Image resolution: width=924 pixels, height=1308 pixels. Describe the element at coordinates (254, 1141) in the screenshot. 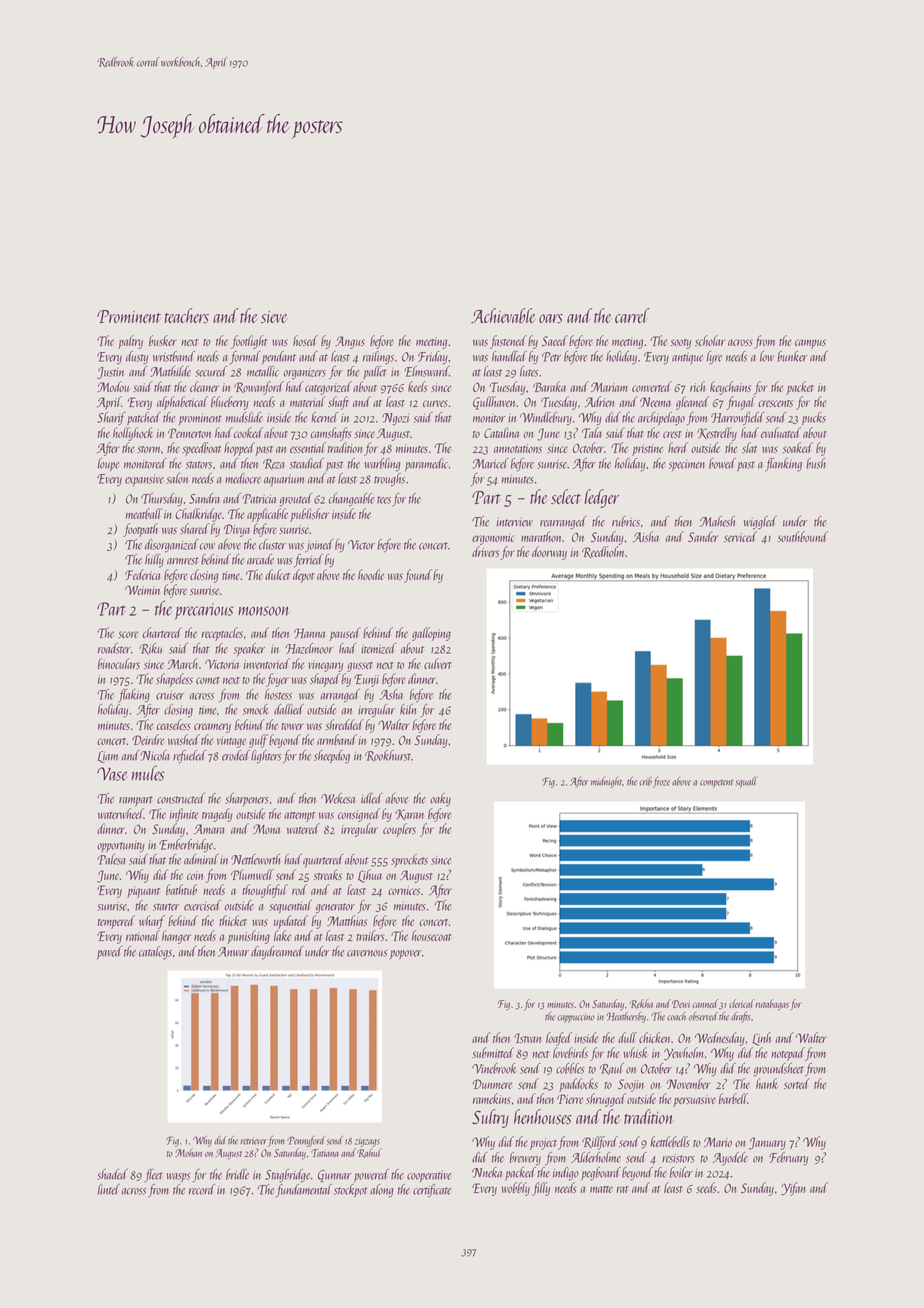

I see `retriever` at that location.
